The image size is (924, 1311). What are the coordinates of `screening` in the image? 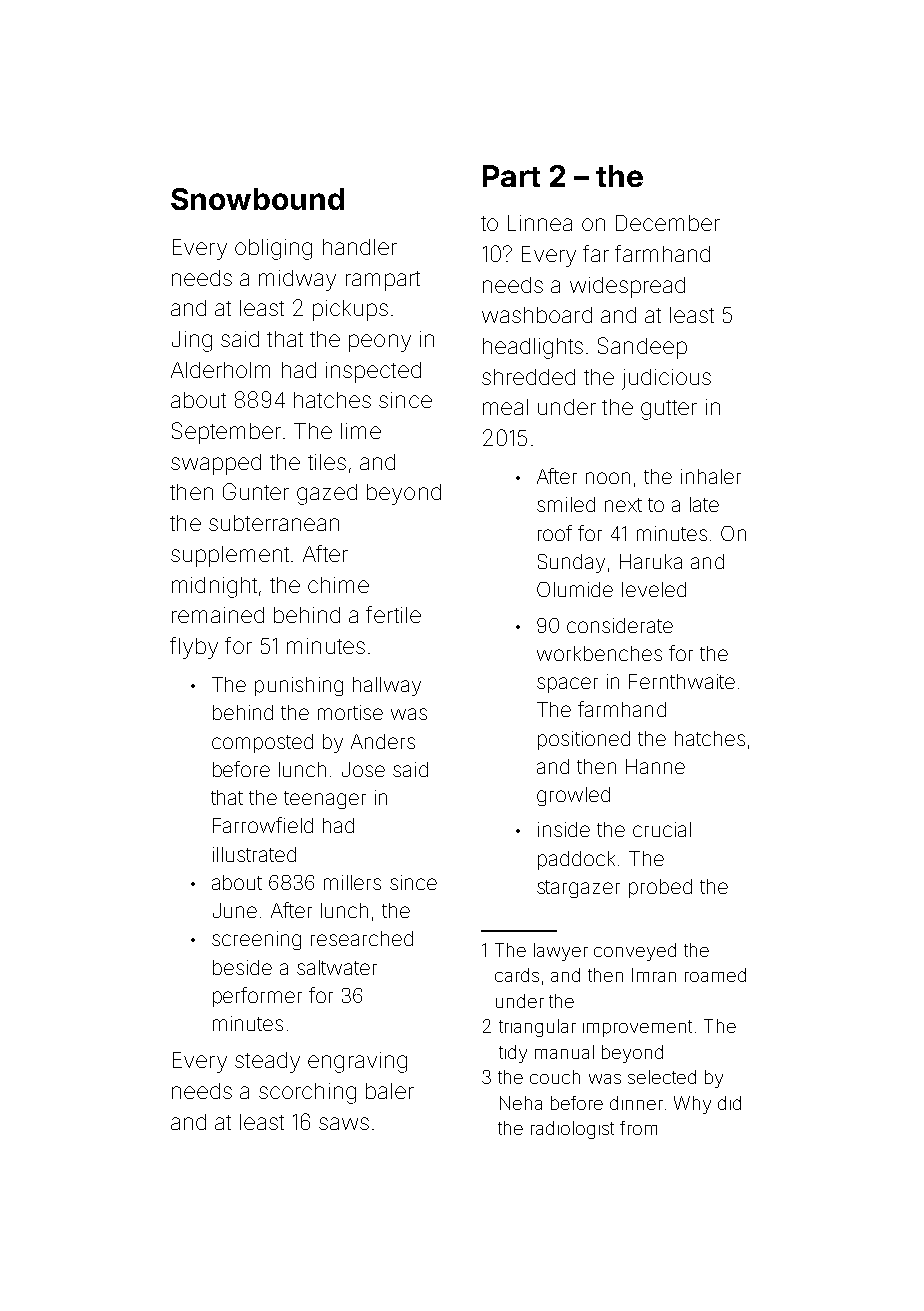 It's located at (256, 940).
